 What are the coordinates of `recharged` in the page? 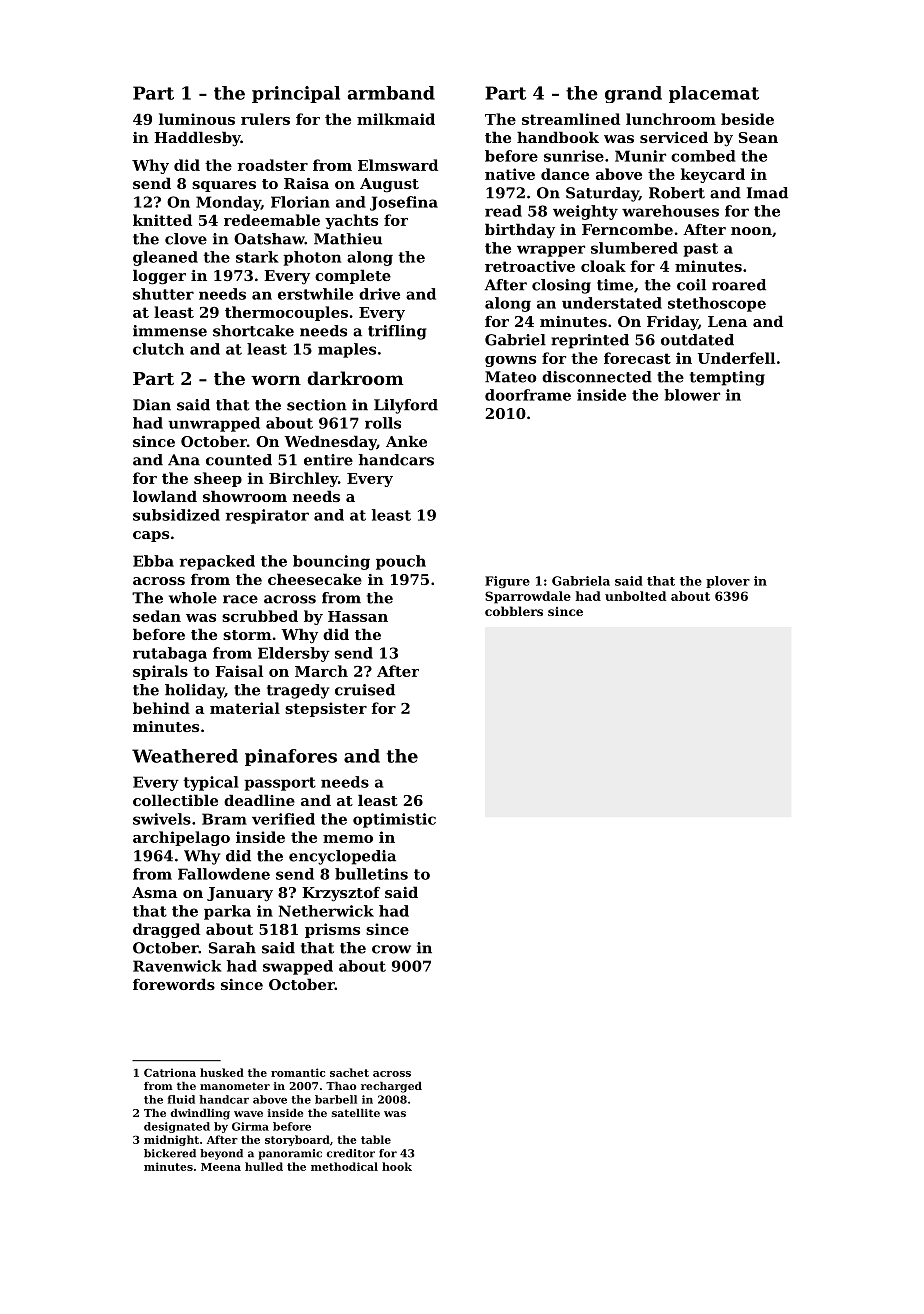 It's located at (391, 1087).
